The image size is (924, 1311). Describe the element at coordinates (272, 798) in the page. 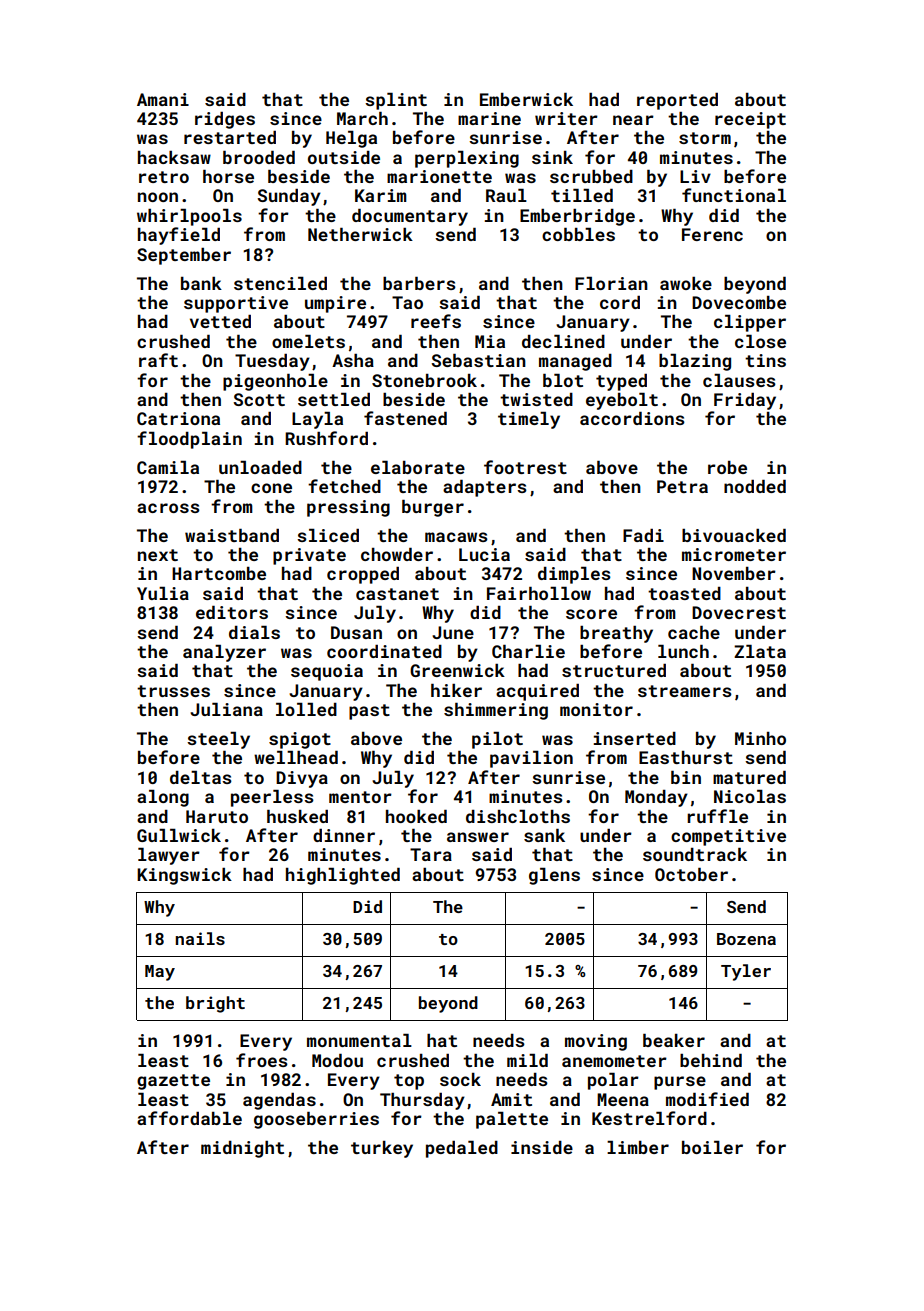

I see `peerless` at that location.
